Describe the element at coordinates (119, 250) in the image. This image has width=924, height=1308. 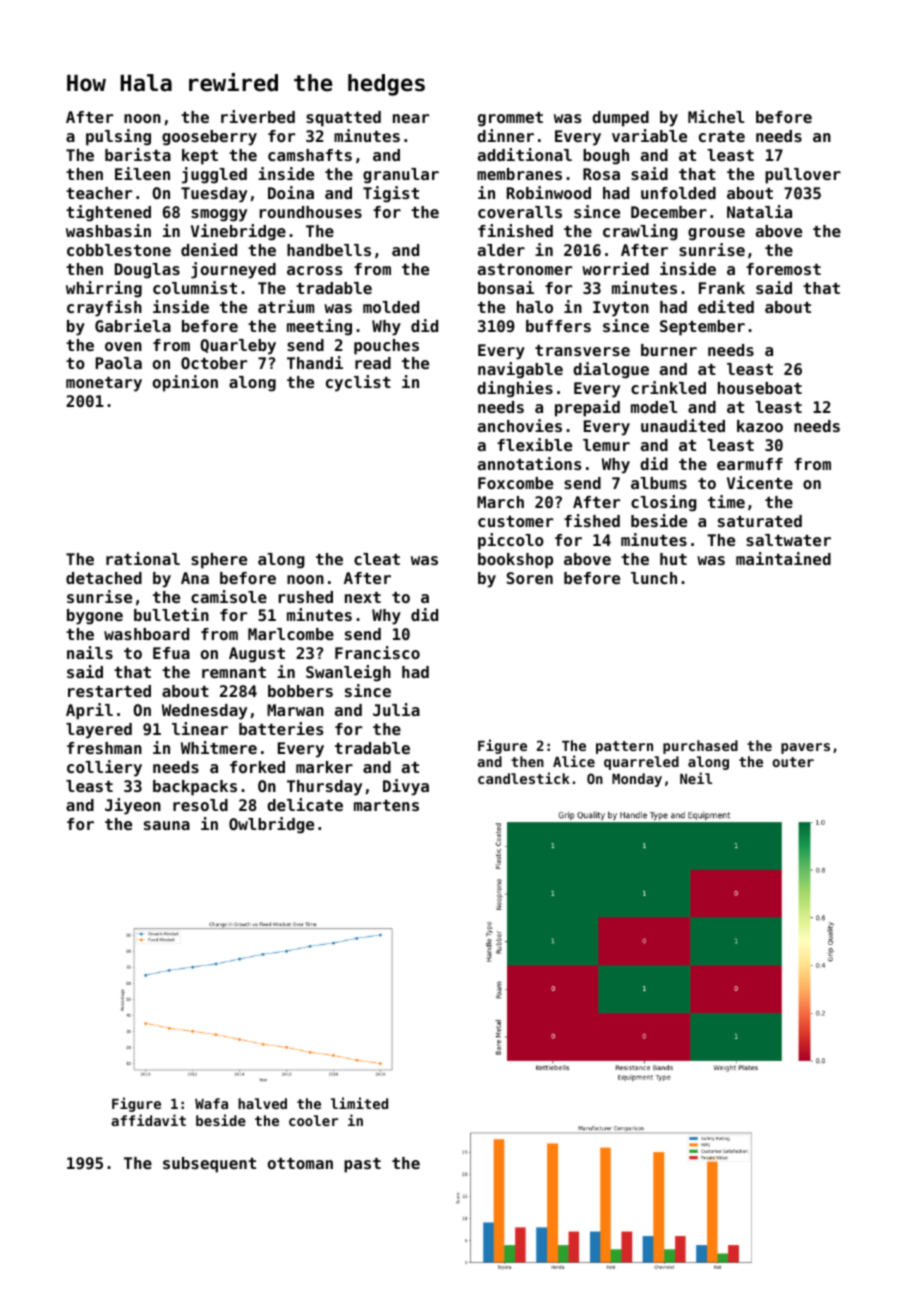
I see `cobblestone` at that location.
